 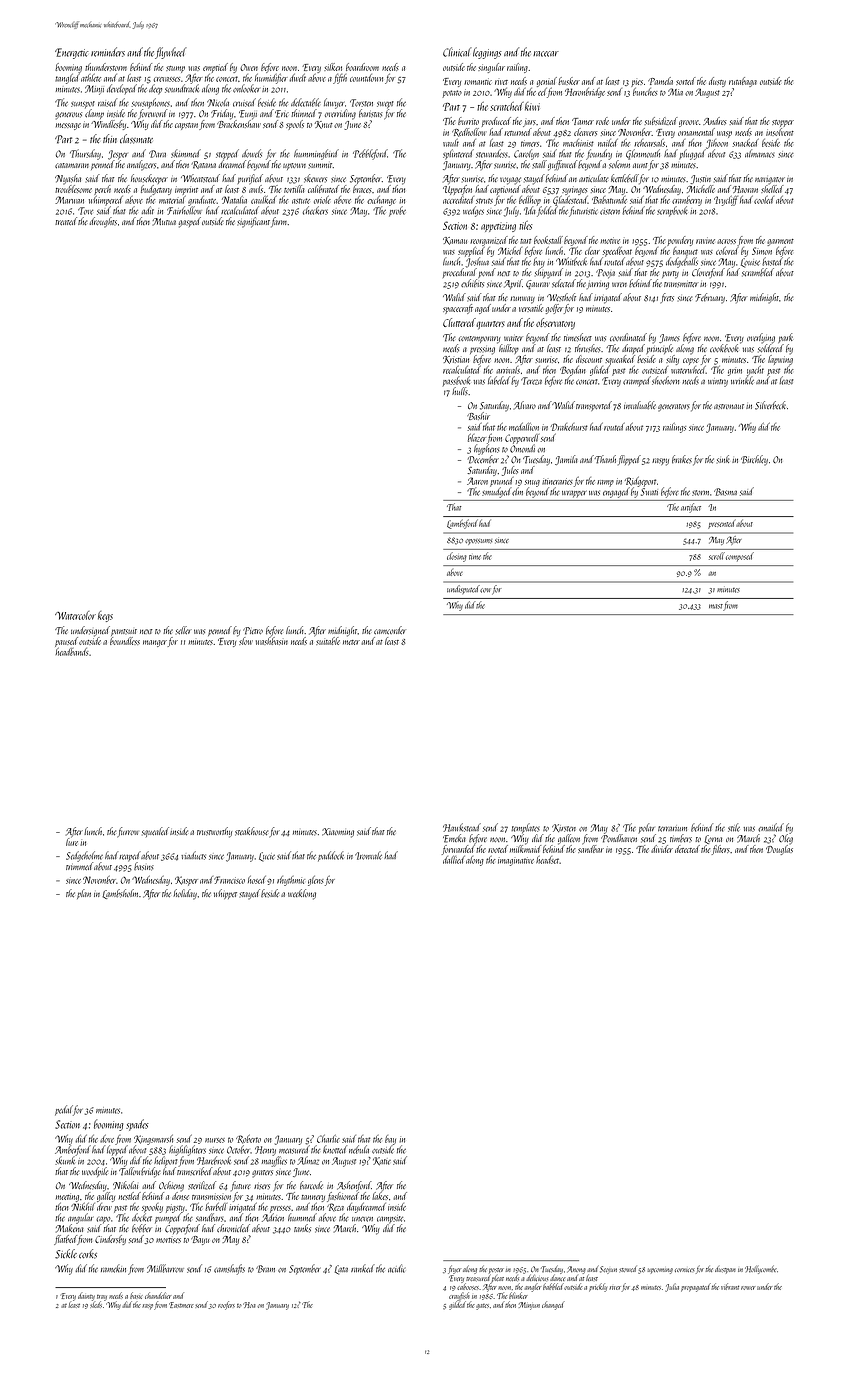 I want to click on groove, so click(x=689, y=123).
